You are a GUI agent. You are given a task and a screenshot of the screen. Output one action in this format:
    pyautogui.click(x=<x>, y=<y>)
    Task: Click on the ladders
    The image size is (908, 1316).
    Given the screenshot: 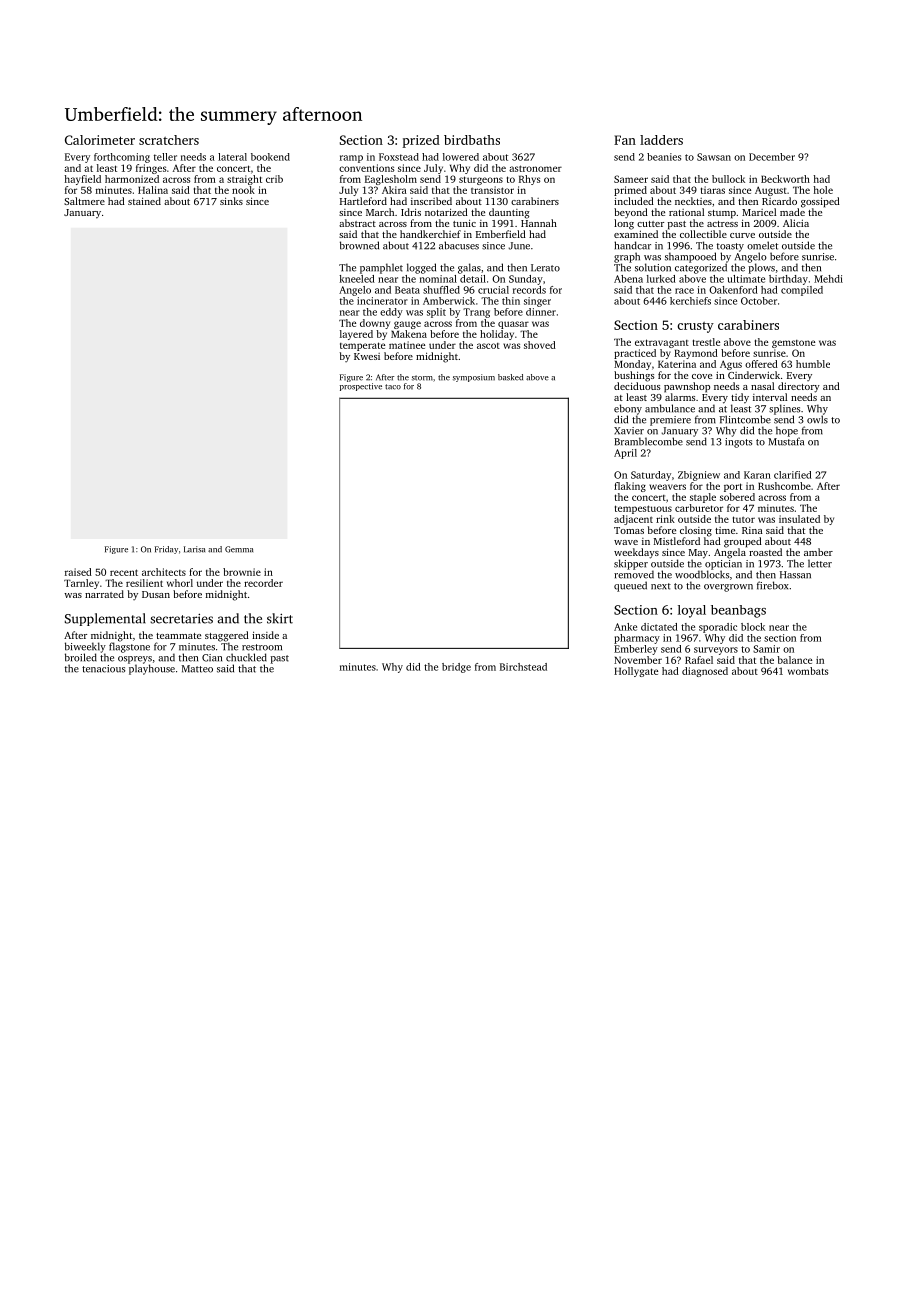 What is the action you would take?
    pyautogui.click(x=661, y=140)
